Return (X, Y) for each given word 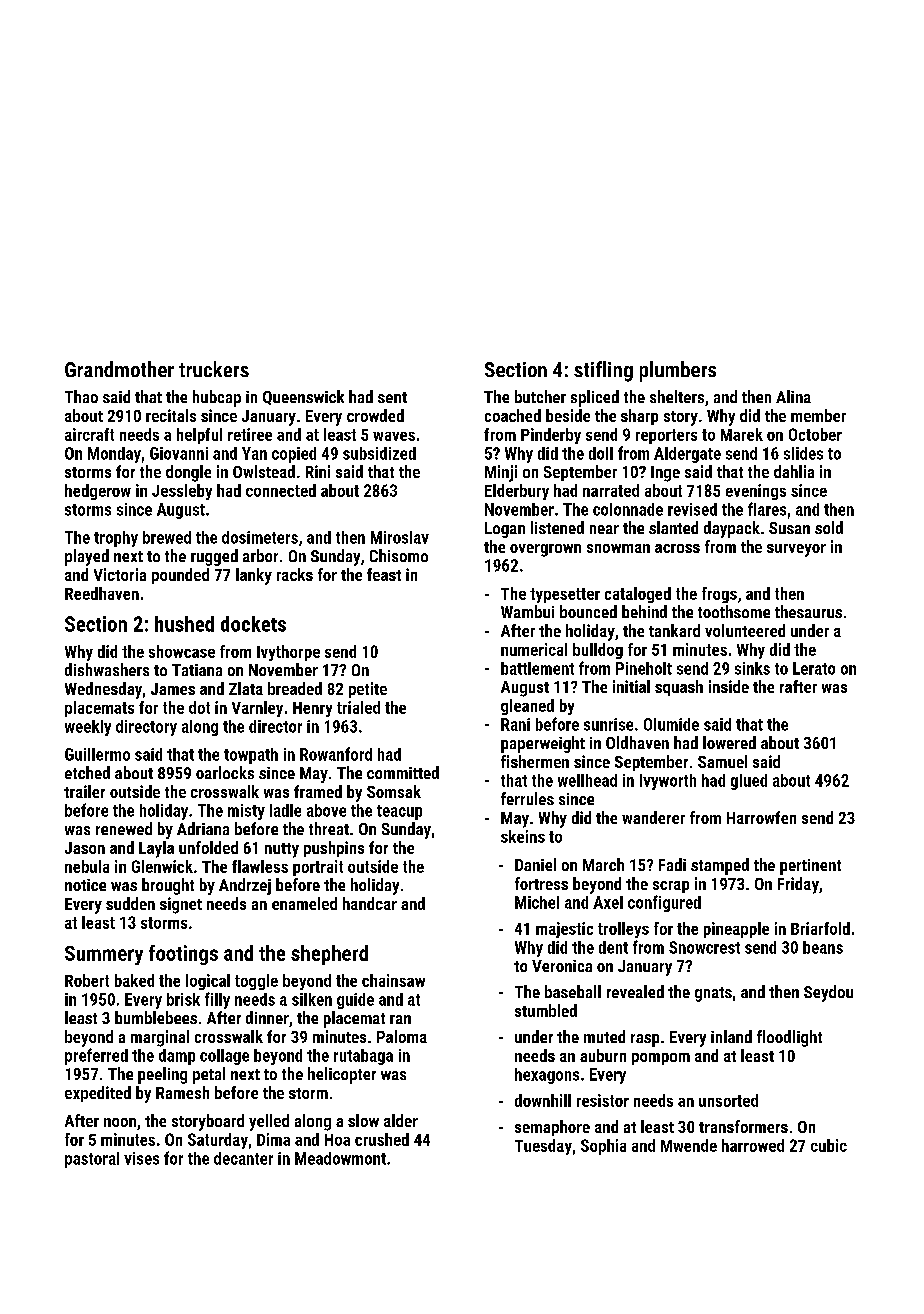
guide (355, 1001)
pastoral (92, 1160)
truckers (214, 369)
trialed (358, 707)
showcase (182, 651)
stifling (603, 371)
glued (749, 782)
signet (181, 905)
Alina (793, 396)
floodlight (789, 1038)
